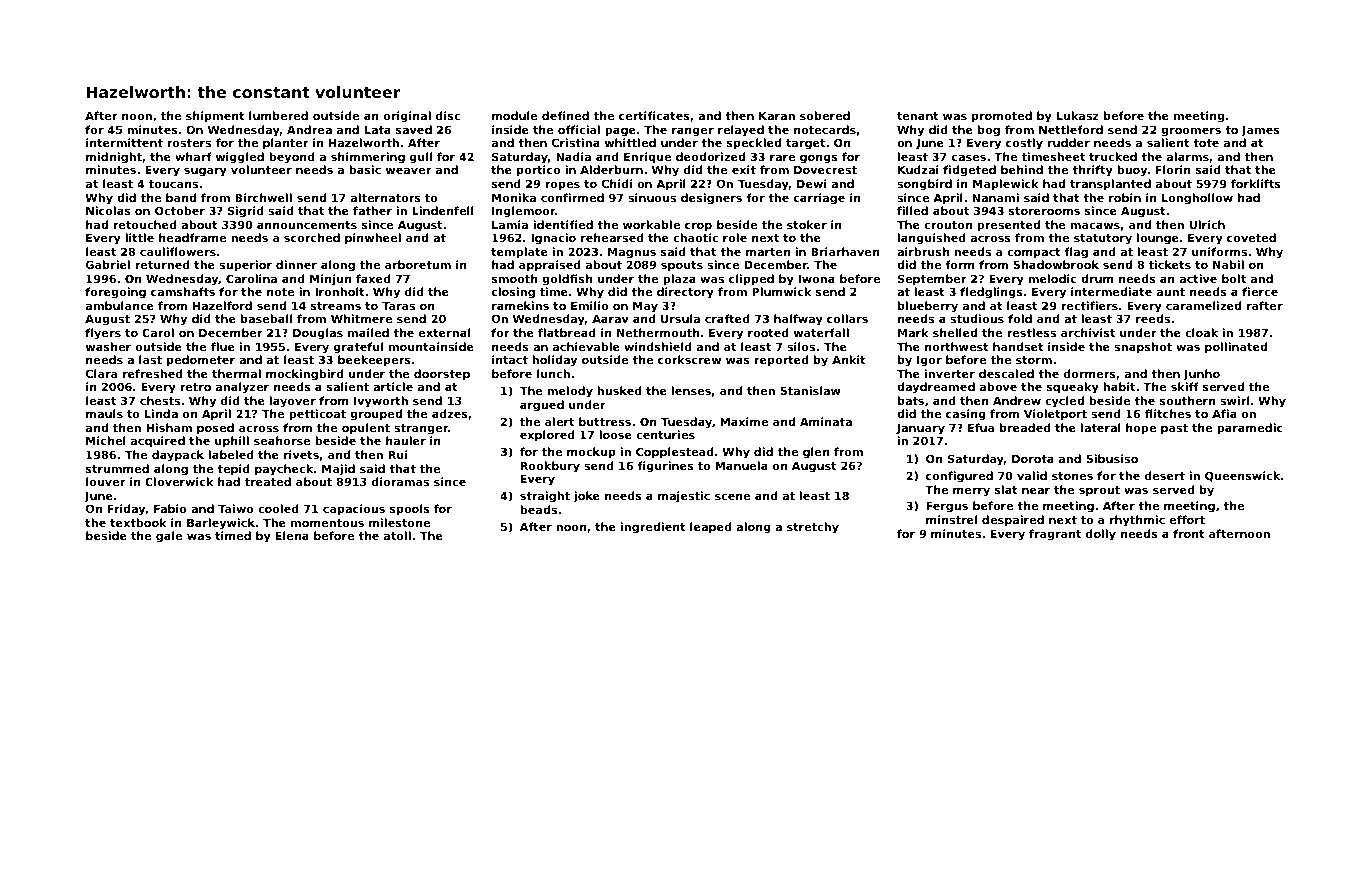 Image resolution: width=1372 pixels, height=887 pixels. I want to click on gale, so click(169, 537).
